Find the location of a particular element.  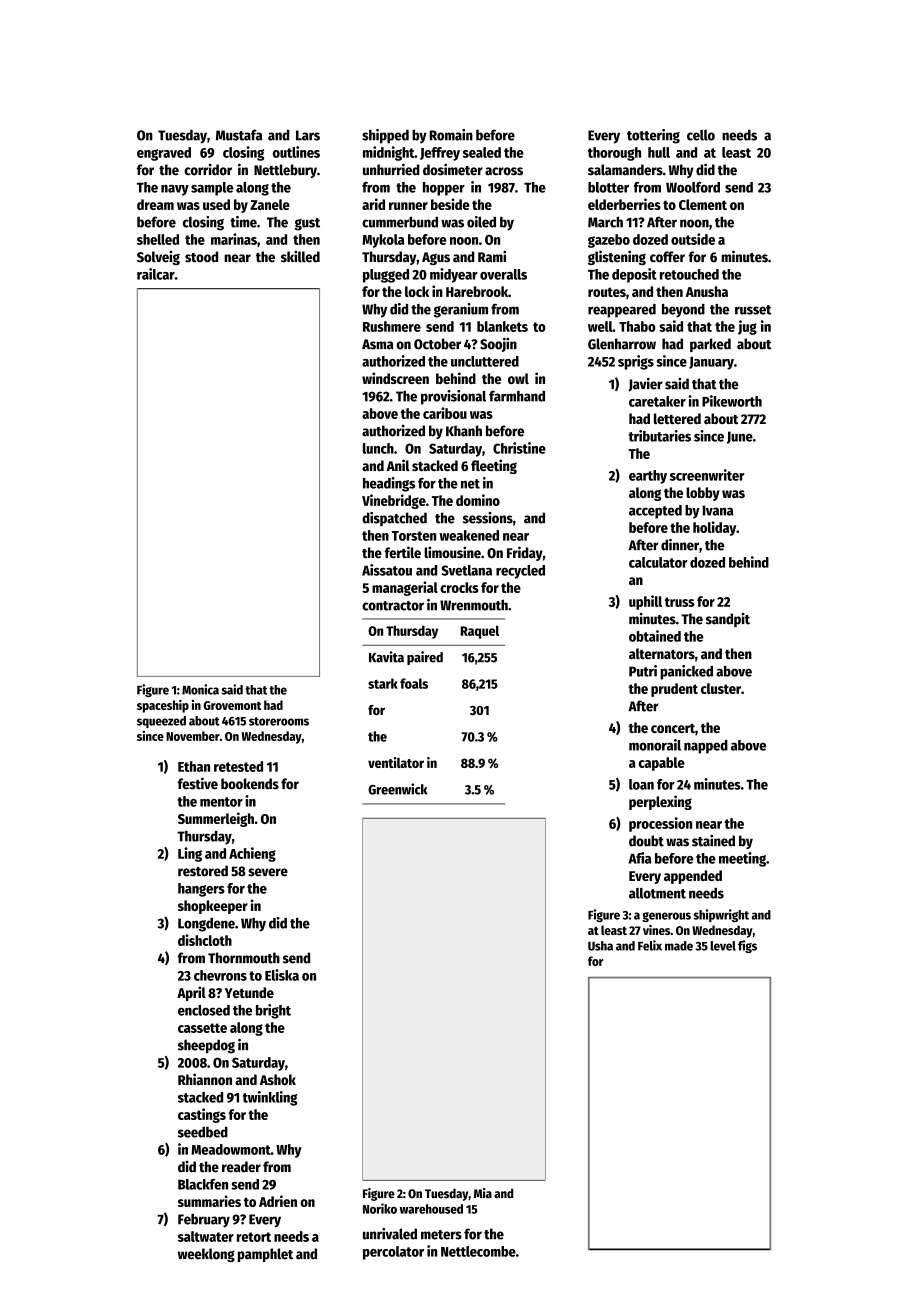

festive is located at coordinates (197, 783).
